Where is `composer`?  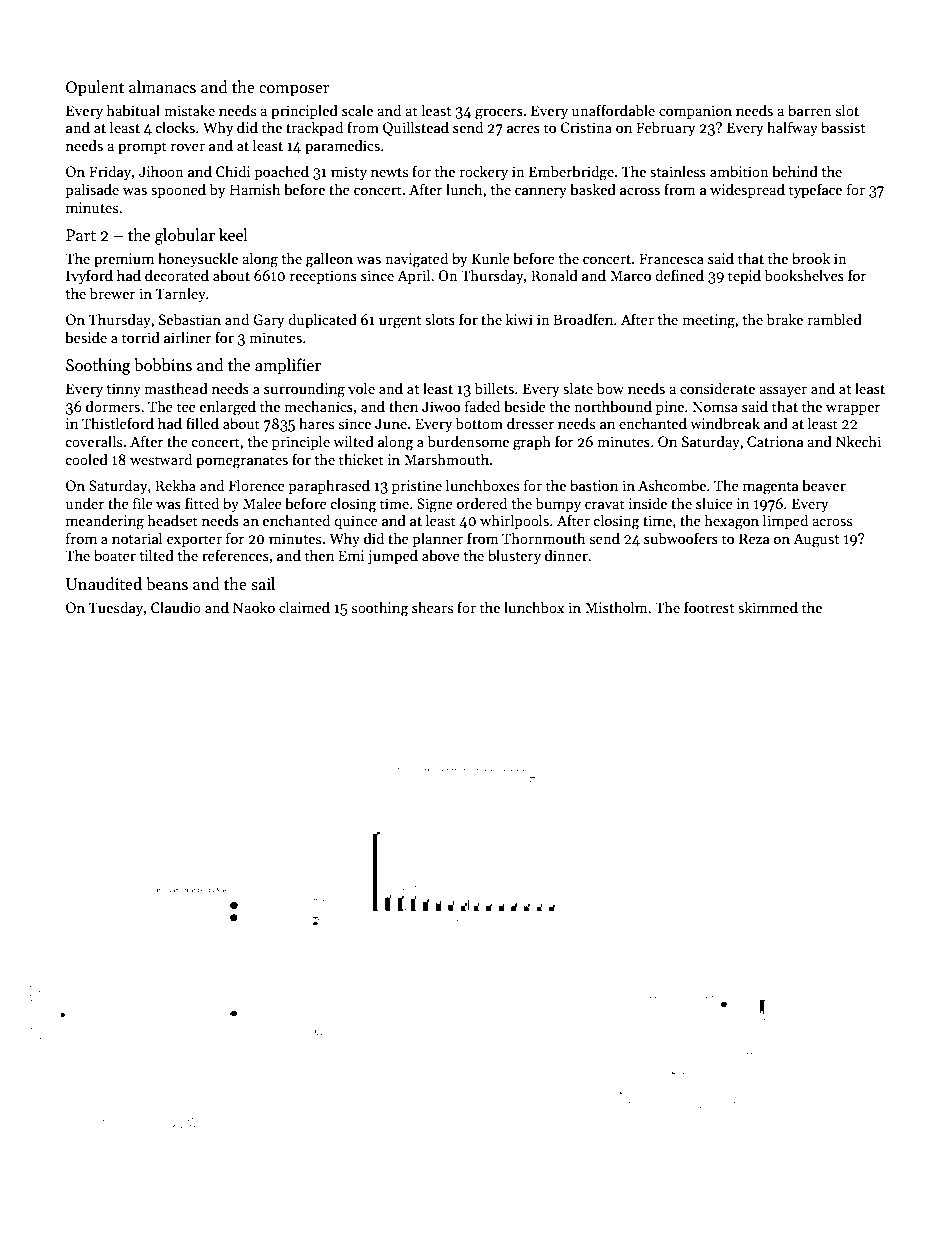
composer is located at coordinates (294, 91).
